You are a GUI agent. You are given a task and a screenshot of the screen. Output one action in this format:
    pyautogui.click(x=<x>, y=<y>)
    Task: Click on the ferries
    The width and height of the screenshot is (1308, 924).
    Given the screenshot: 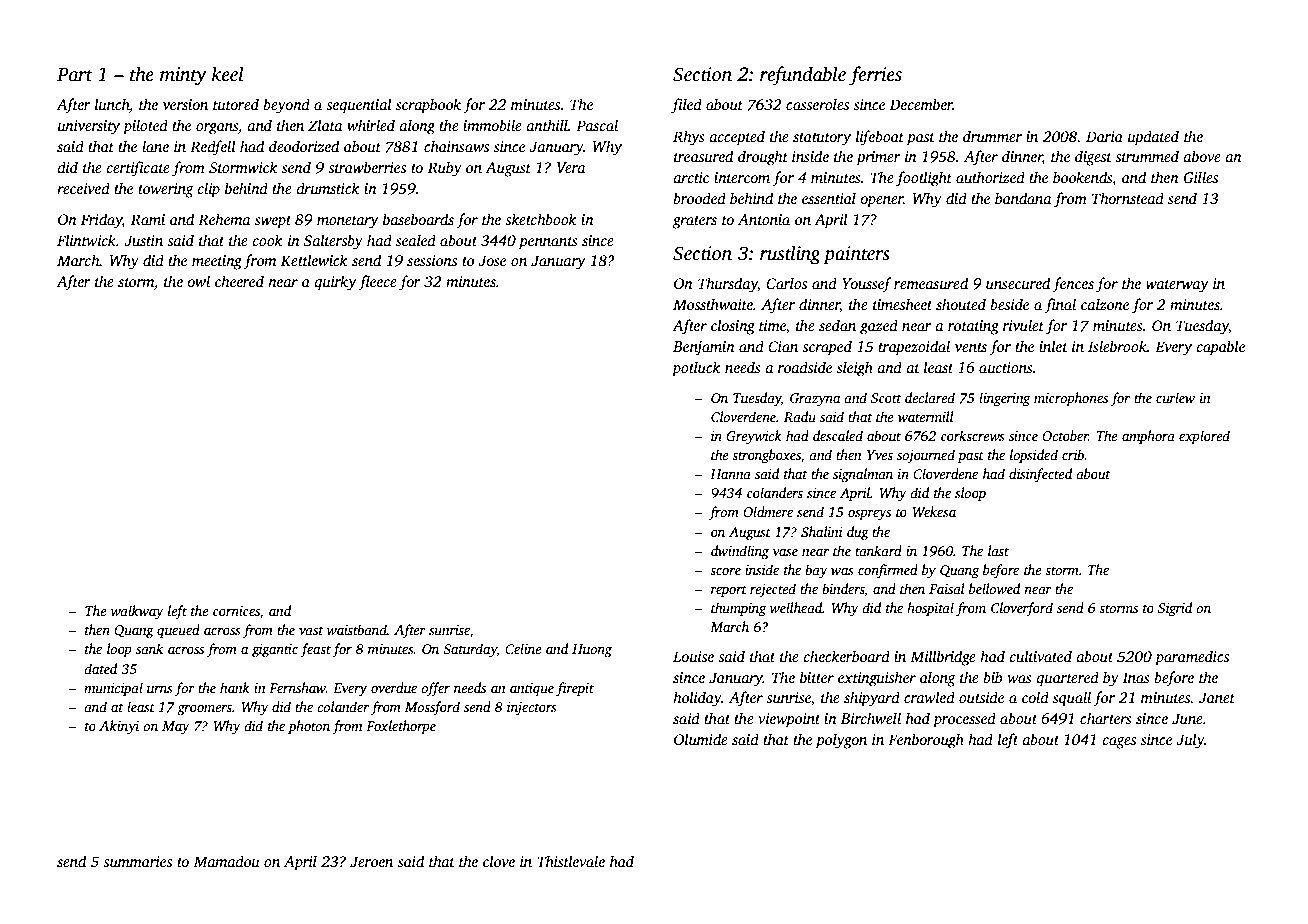 What is the action you would take?
    pyautogui.click(x=875, y=76)
